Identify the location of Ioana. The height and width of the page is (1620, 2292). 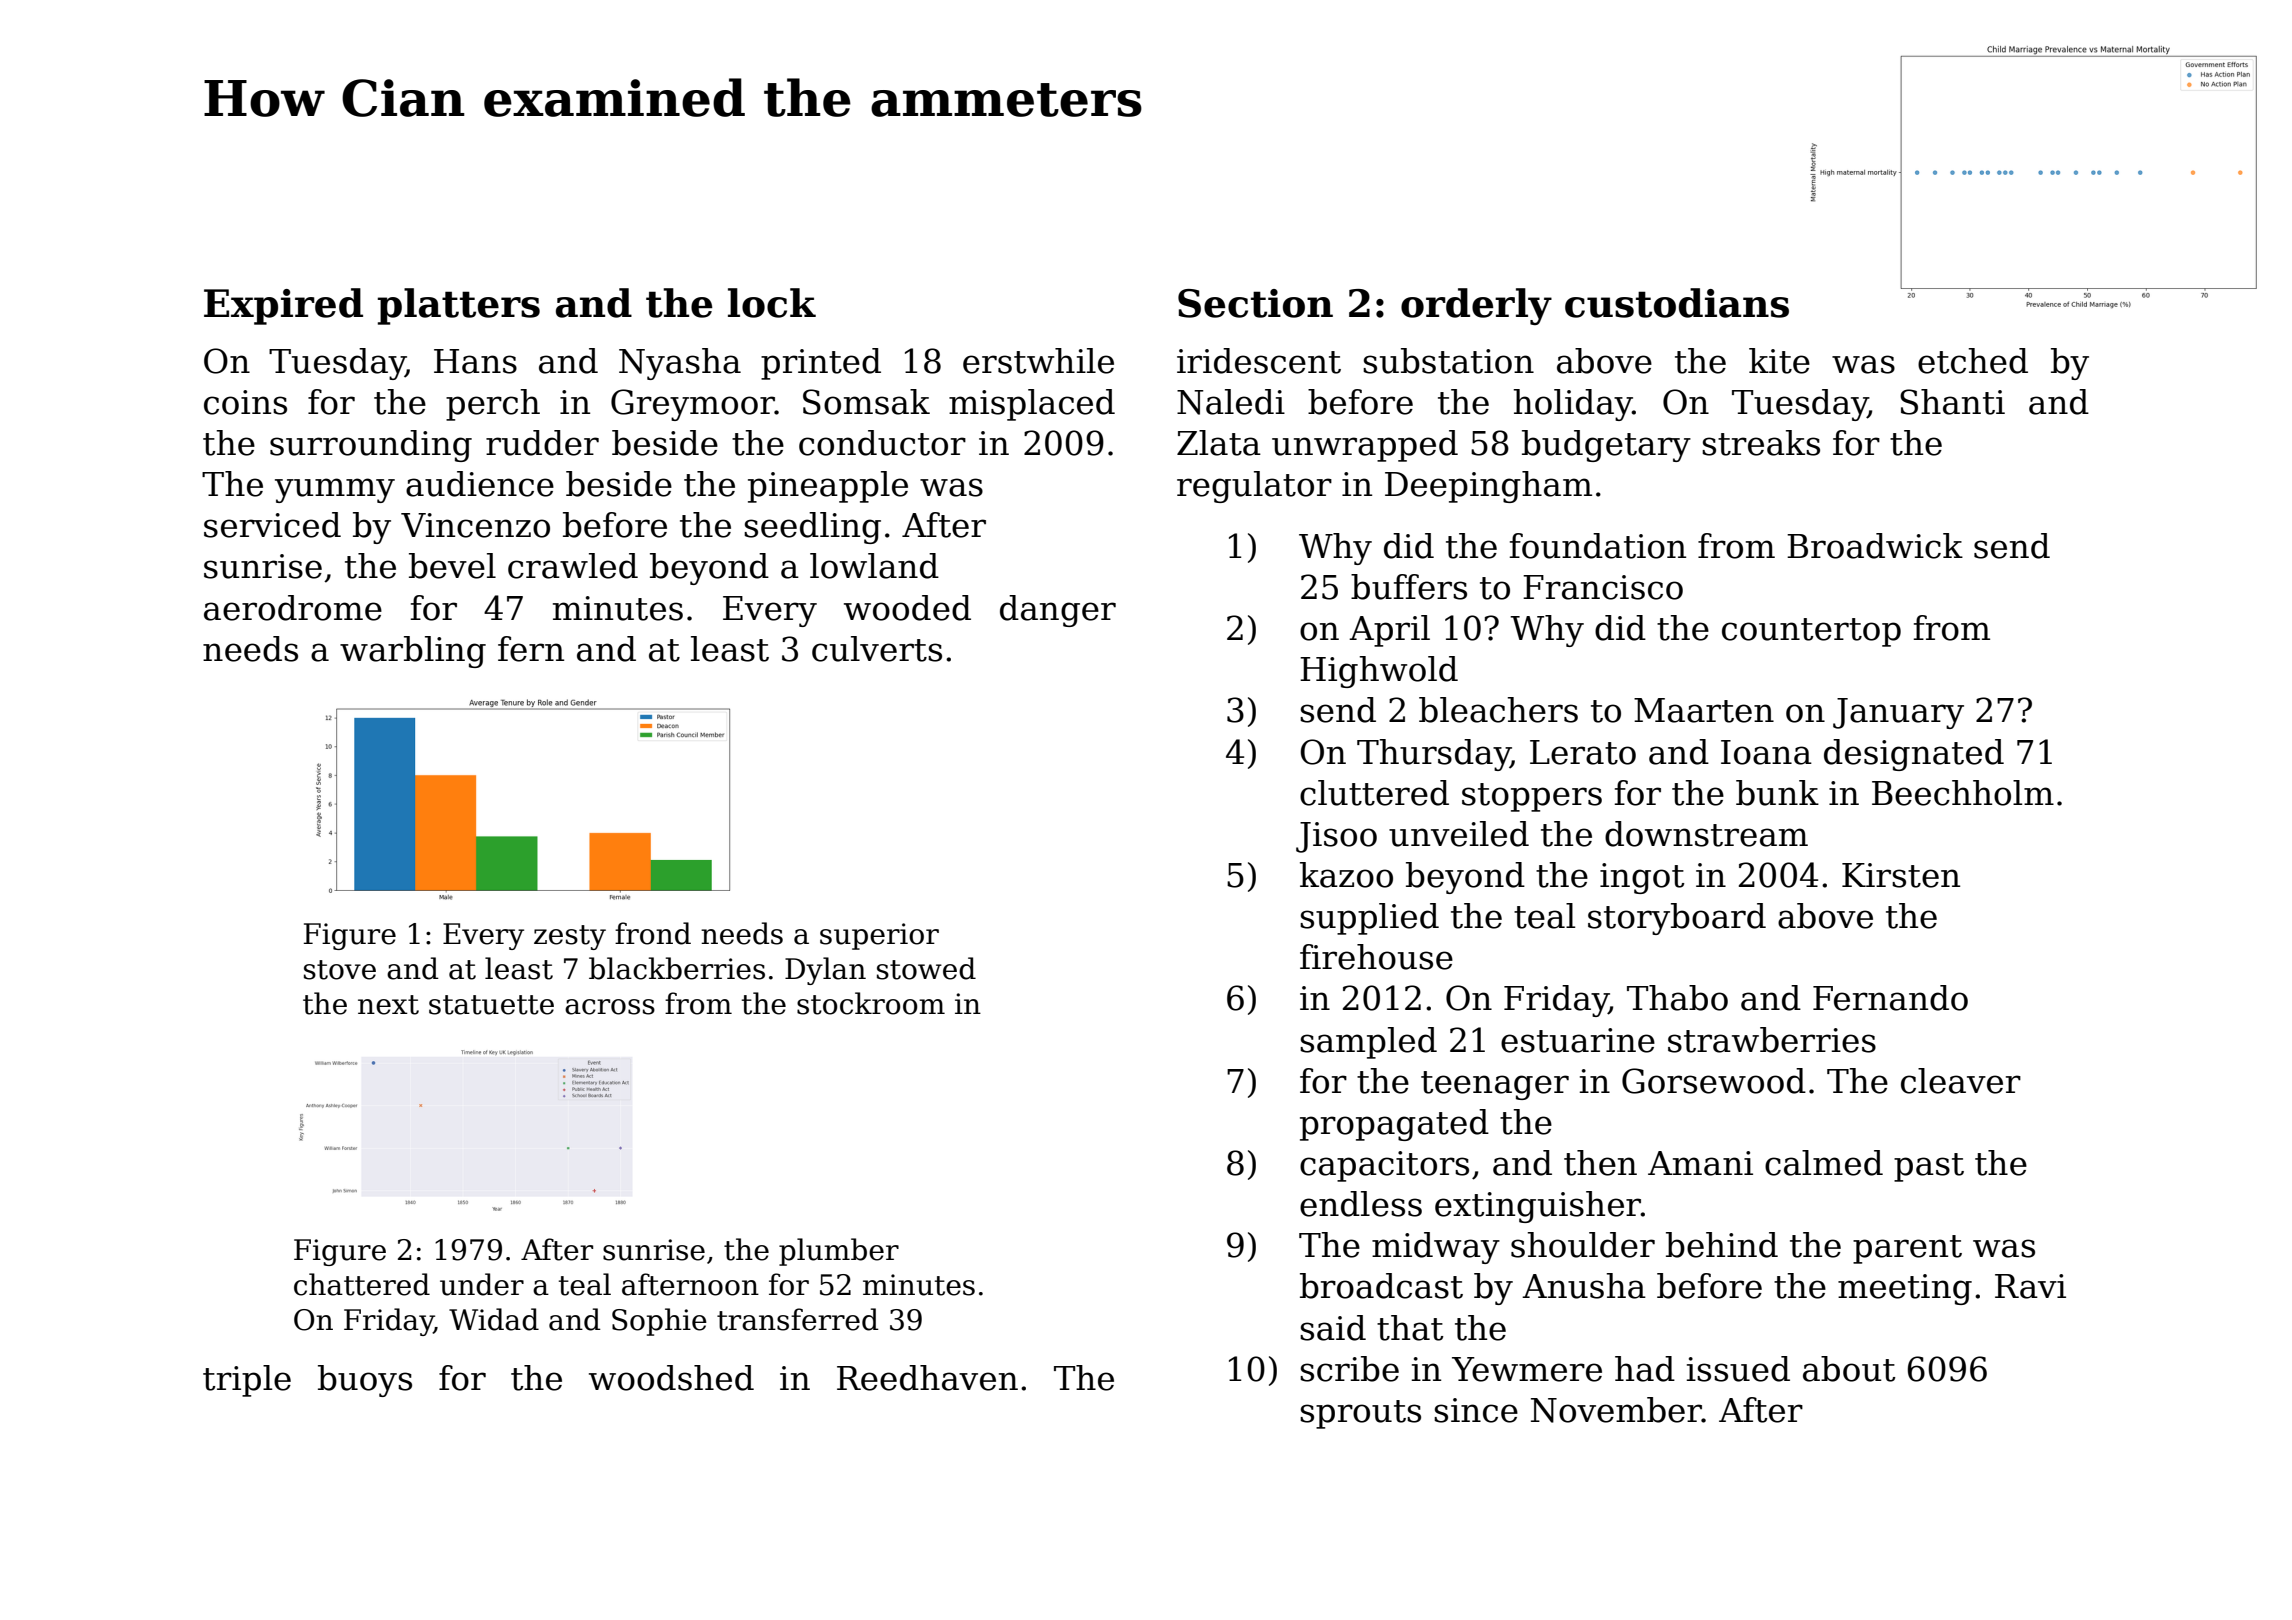
(1766, 752).
